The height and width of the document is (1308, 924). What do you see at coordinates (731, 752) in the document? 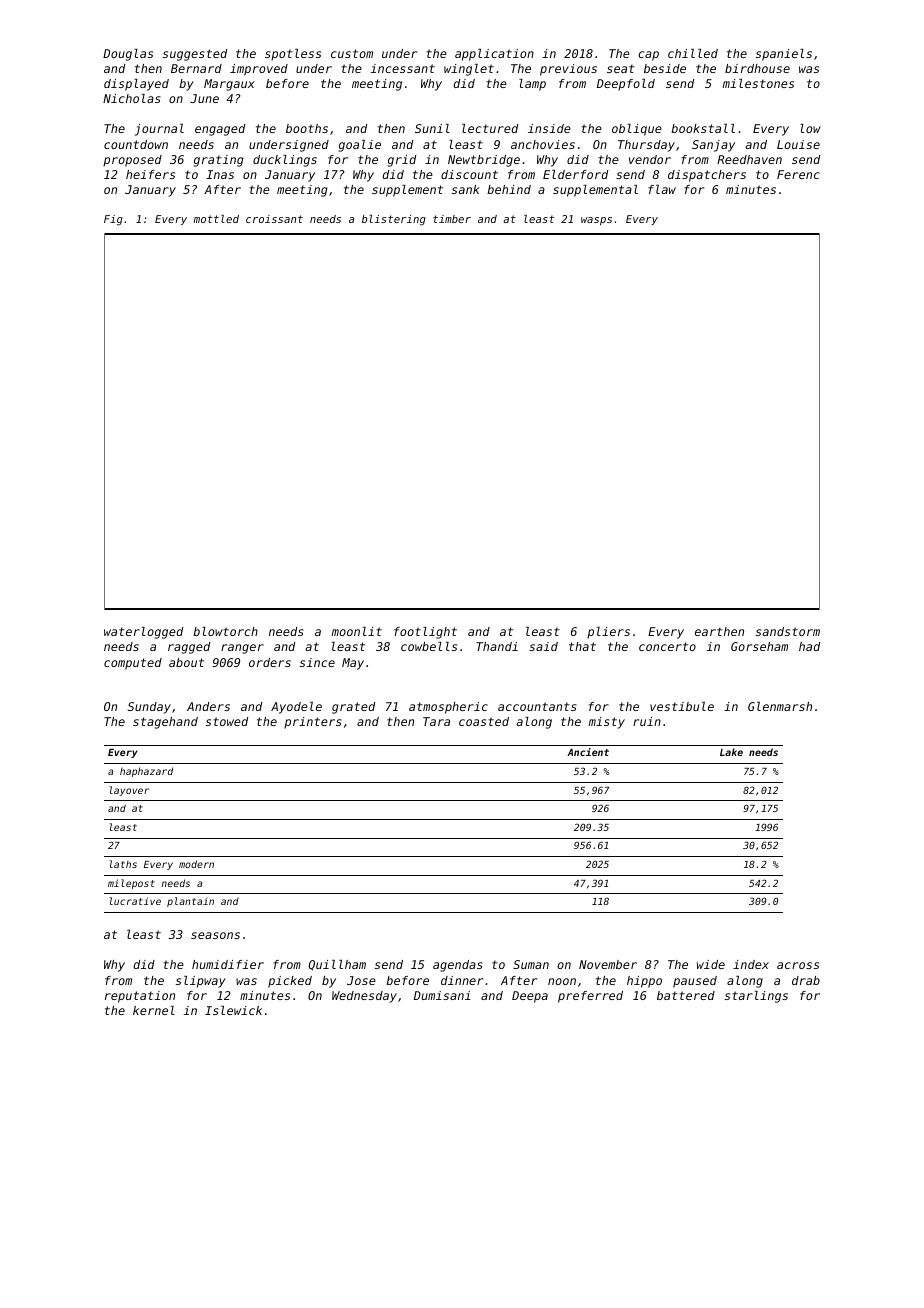
I see `Lake` at bounding box center [731, 752].
